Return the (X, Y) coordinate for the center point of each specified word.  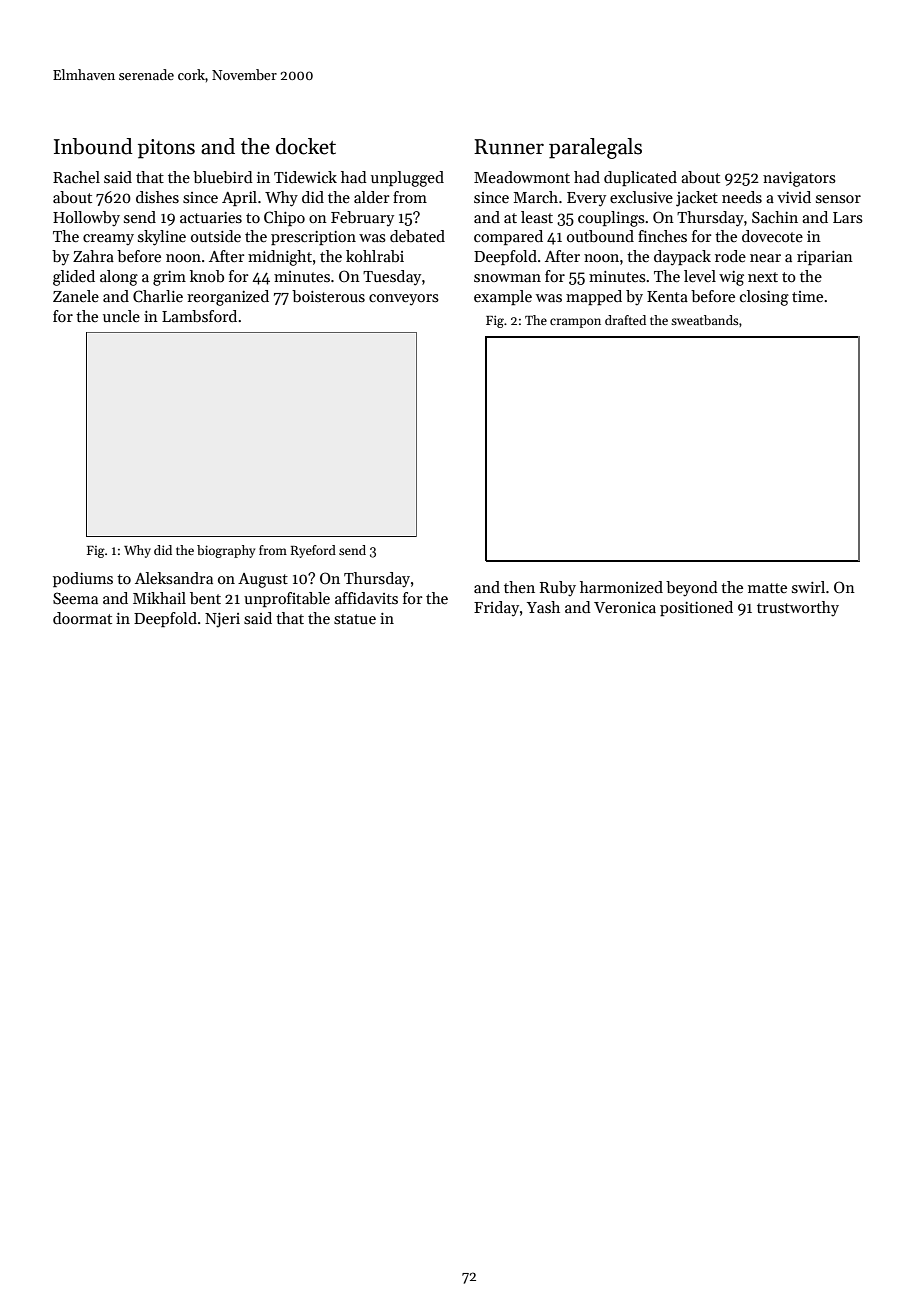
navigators (799, 179)
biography (226, 551)
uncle (121, 316)
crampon (575, 323)
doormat (82, 618)
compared (508, 237)
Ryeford (313, 551)
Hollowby (86, 219)
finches (662, 236)
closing (764, 298)
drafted (625, 320)
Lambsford (199, 316)
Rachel (76, 177)
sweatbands (704, 320)
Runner (509, 147)
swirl (808, 587)
